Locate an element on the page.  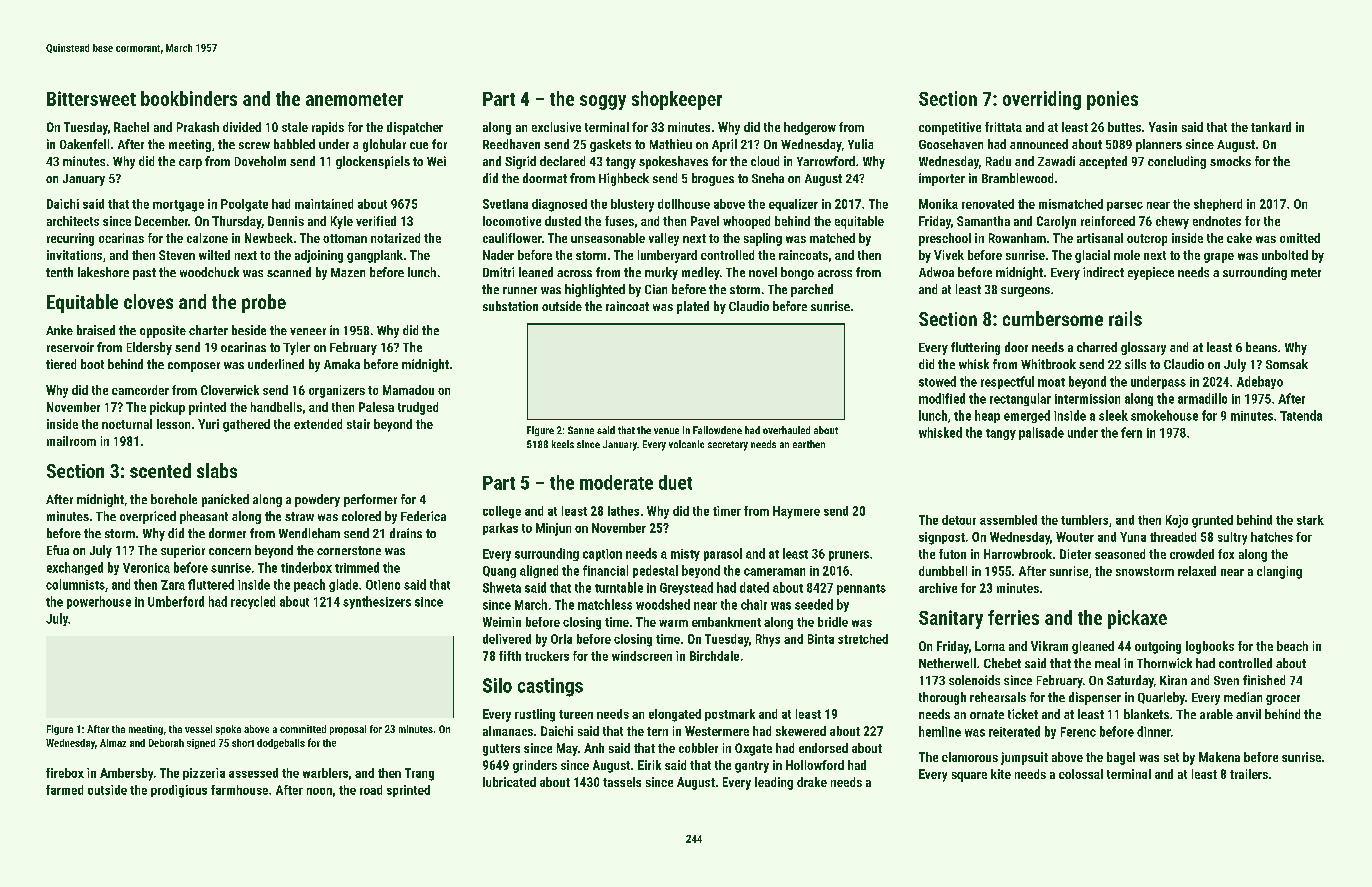
Almaz is located at coordinates (113, 743).
